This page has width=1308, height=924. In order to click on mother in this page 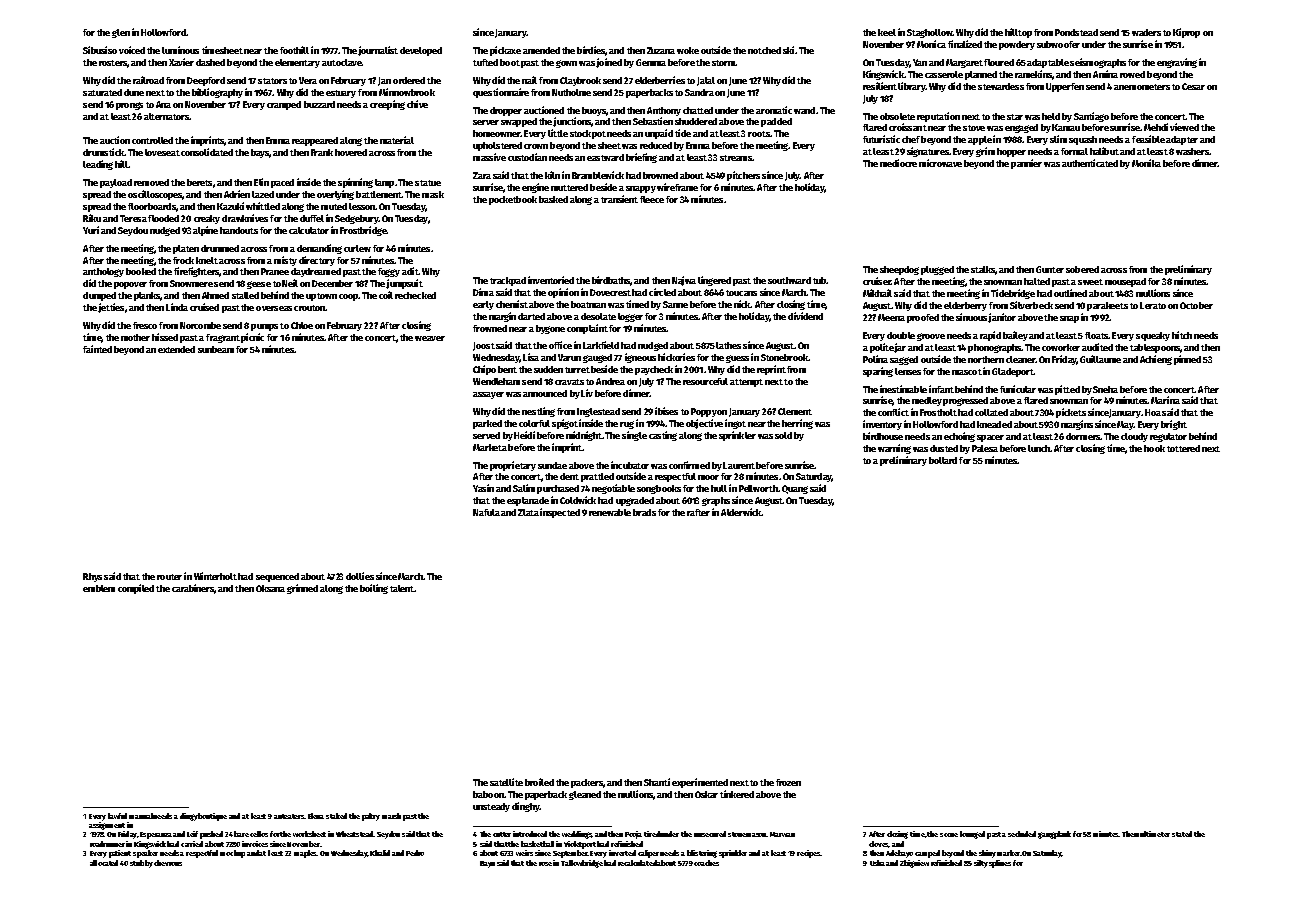, I will do `click(135, 337)`.
